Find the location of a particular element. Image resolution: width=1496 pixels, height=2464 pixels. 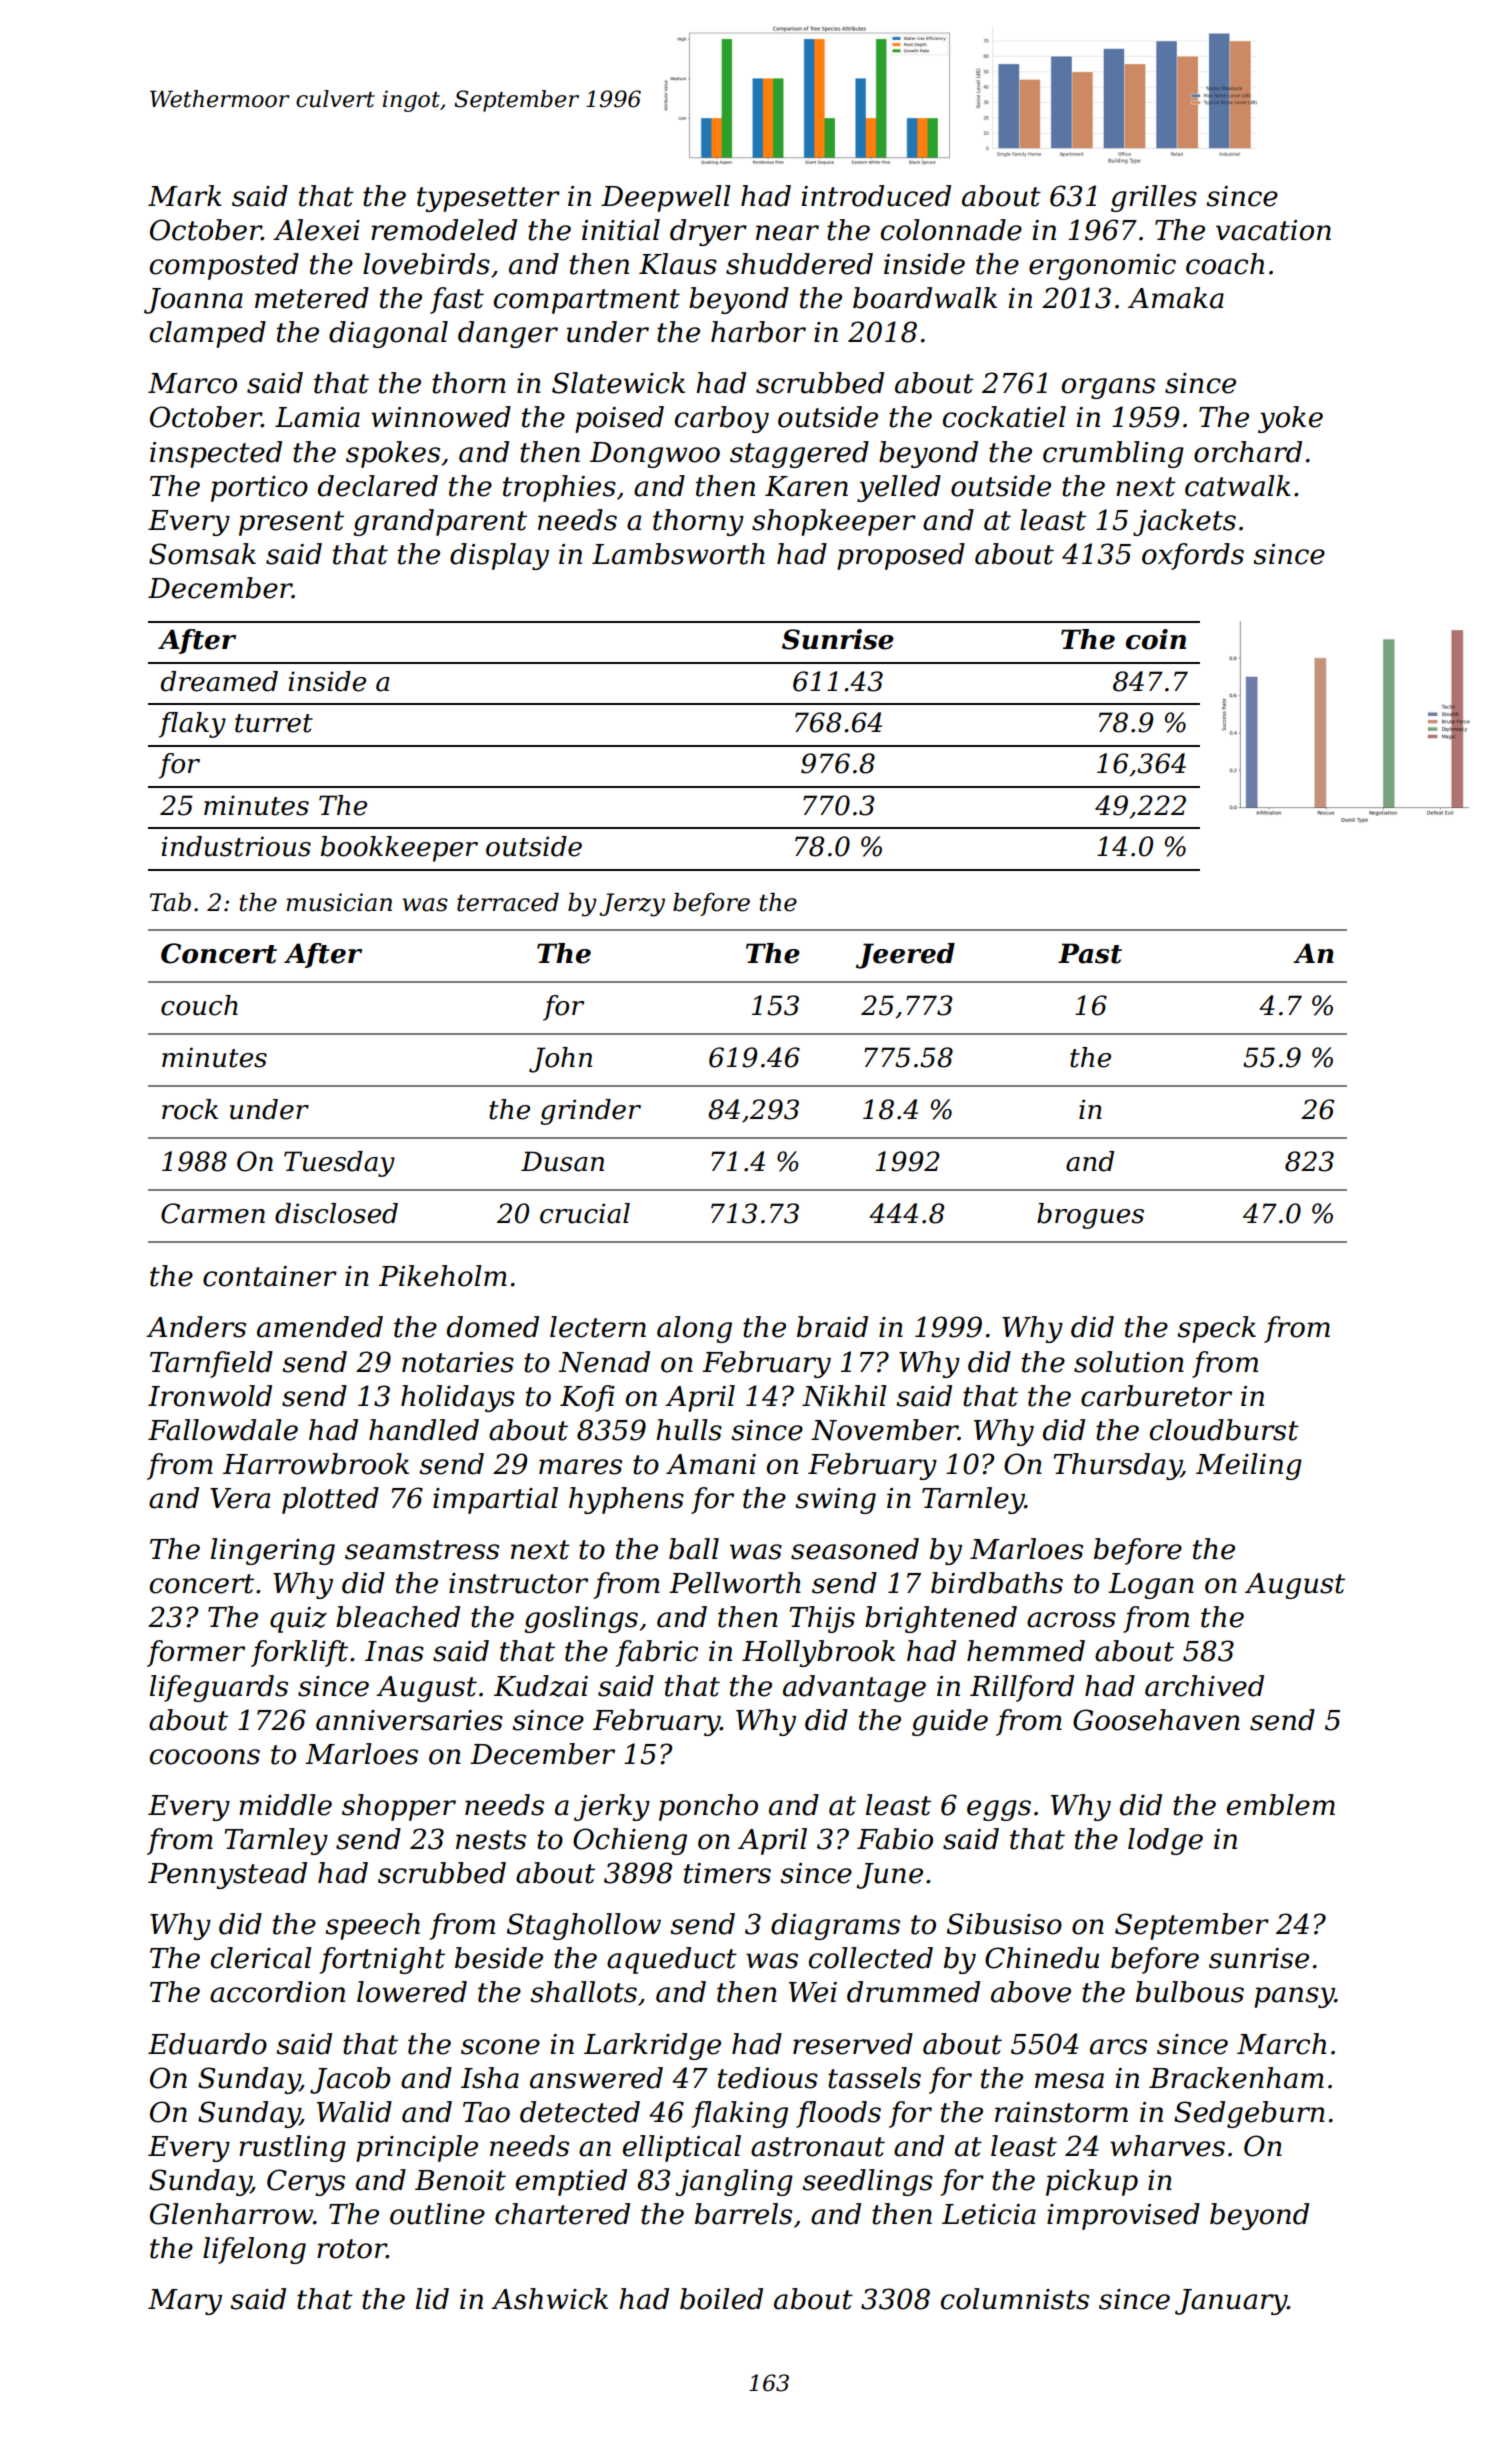

Mary is located at coordinates (185, 2302).
